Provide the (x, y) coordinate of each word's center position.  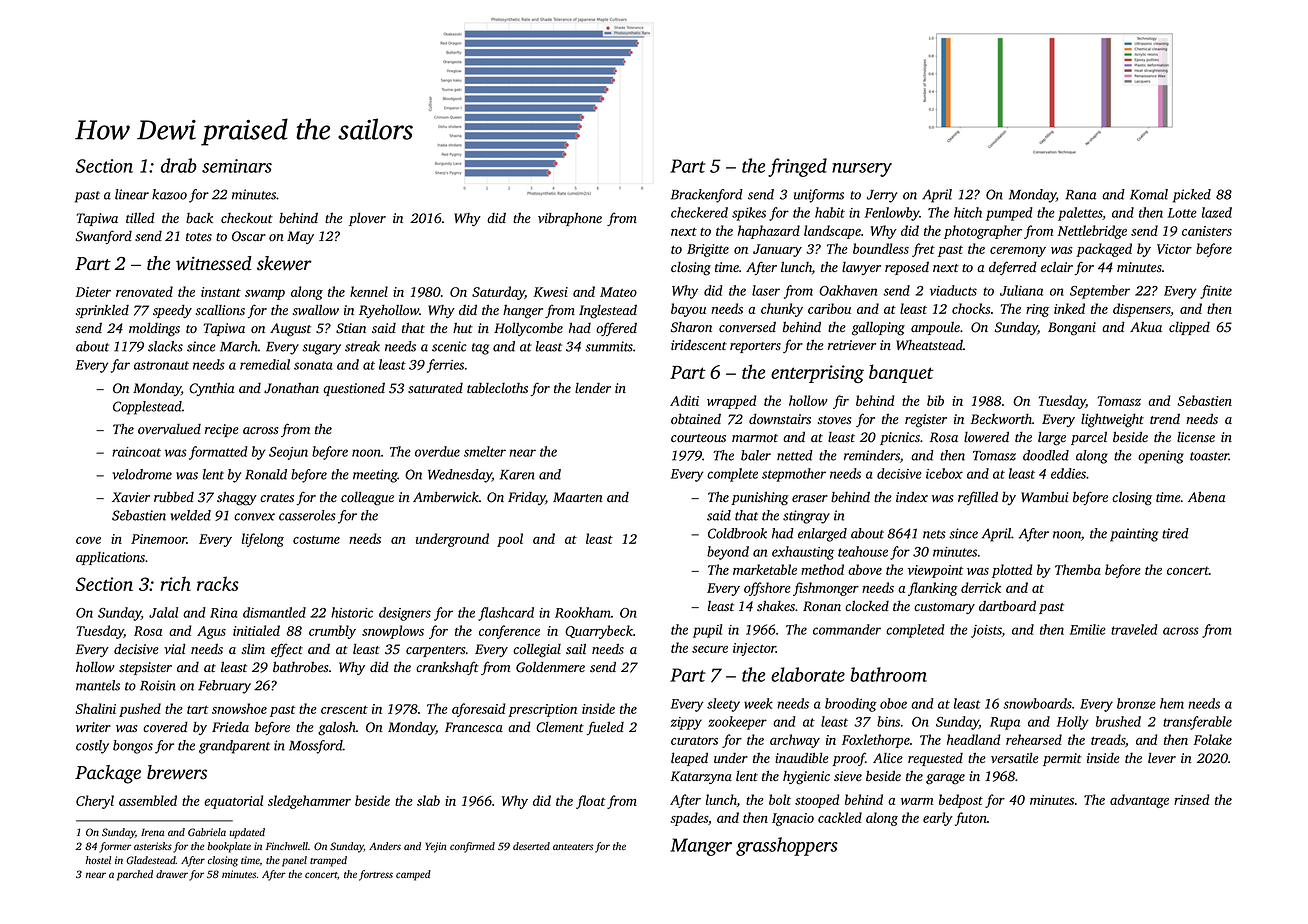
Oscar (249, 236)
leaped (689, 759)
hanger (523, 312)
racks (218, 583)
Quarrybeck (599, 632)
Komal (1149, 194)
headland (974, 739)
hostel (98, 860)
